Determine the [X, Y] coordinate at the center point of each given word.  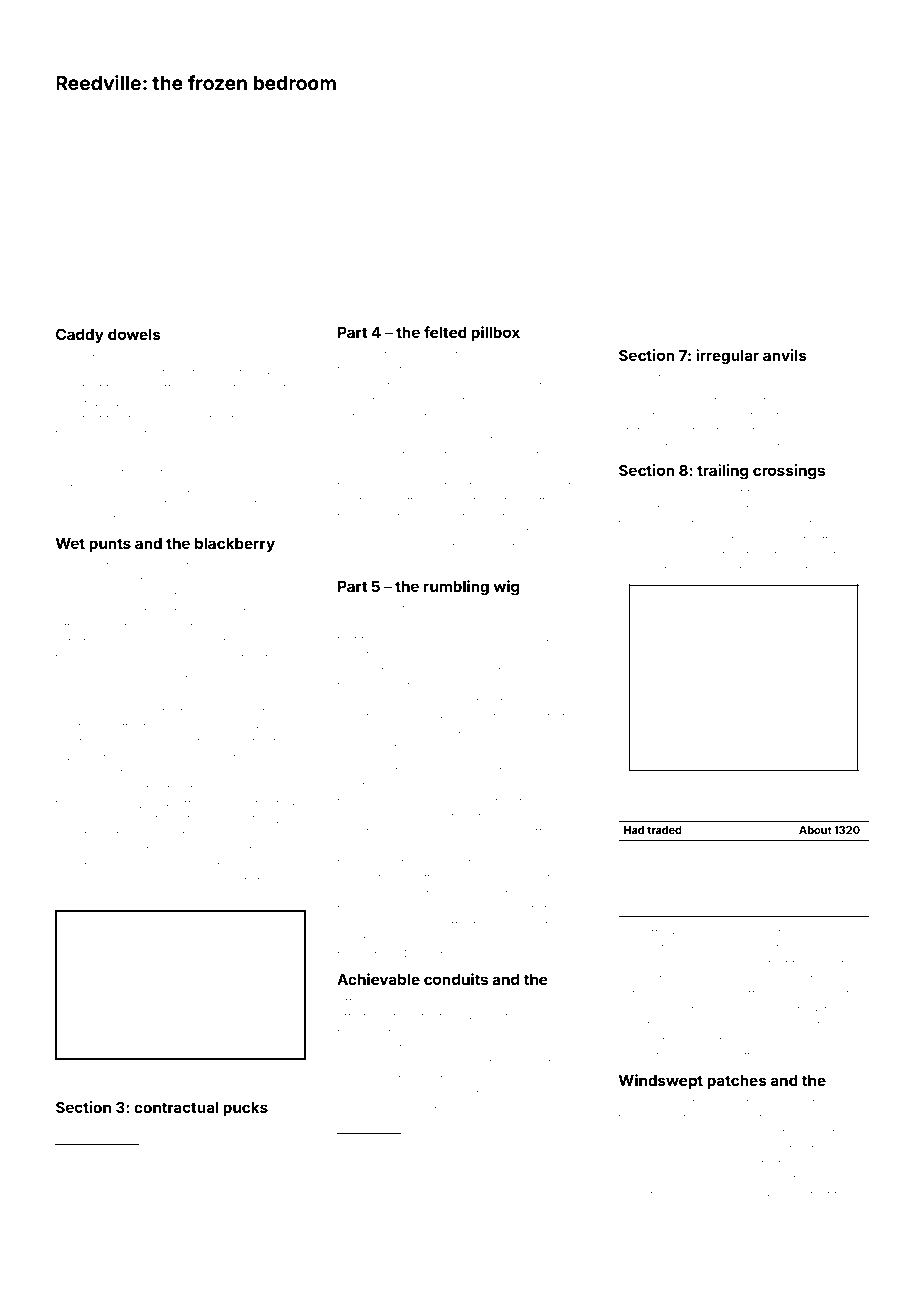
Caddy [80, 336]
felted [445, 332]
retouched [85, 1212]
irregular [727, 357]
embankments [213, 880]
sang [464, 1004]
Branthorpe [664, 979]
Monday [381, 1095]
